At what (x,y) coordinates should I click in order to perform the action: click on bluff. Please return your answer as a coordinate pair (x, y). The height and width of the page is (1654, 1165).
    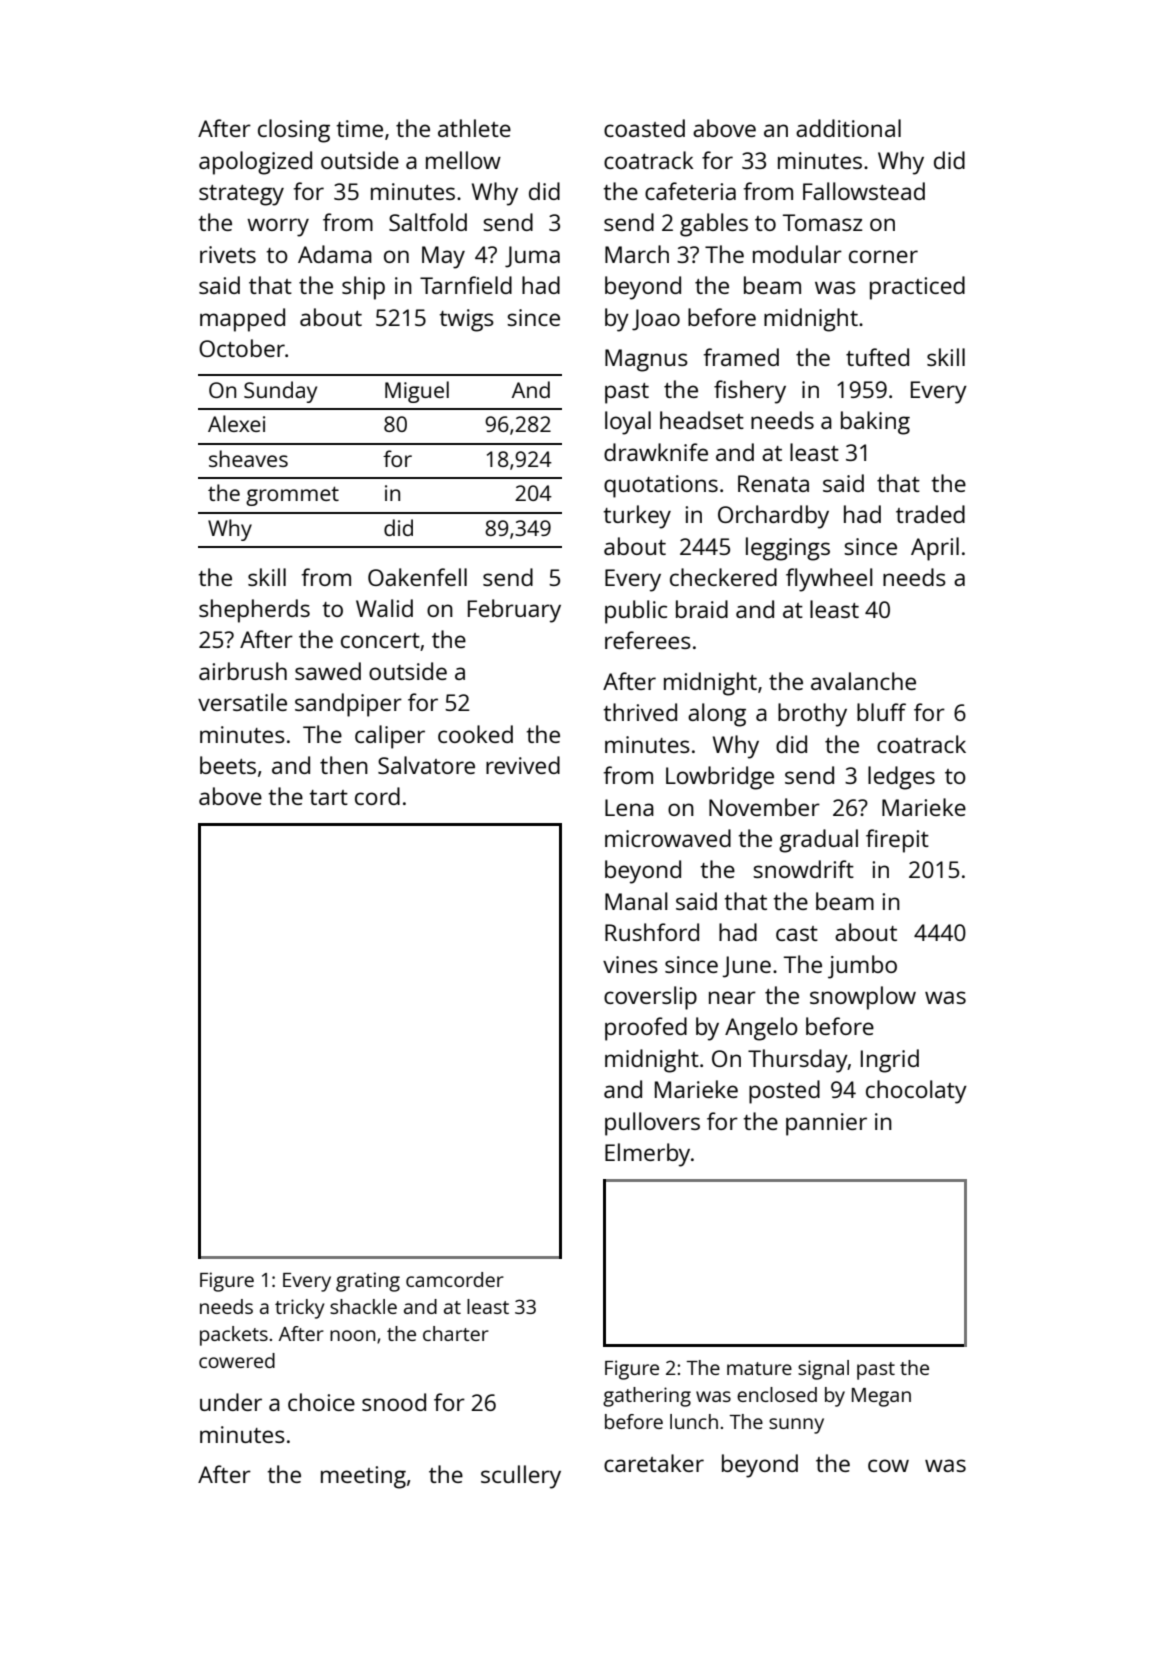
    Looking at the image, I should click on (881, 712).
